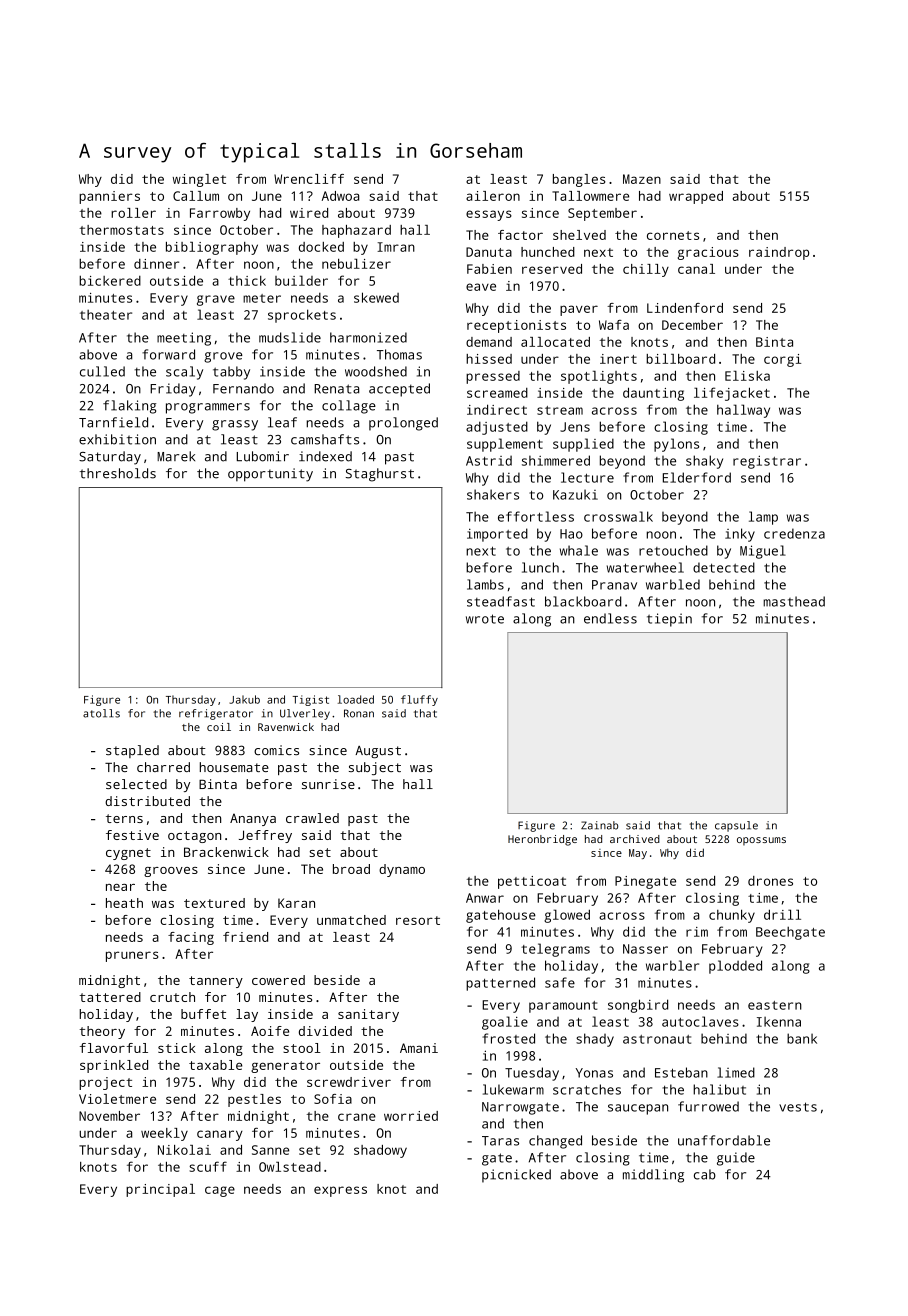 The width and height of the screenshot is (908, 1316). What do you see at coordinates (286, 727) in the screenshot?
I see `Ravenwick` at bounding box center [286, 727].
